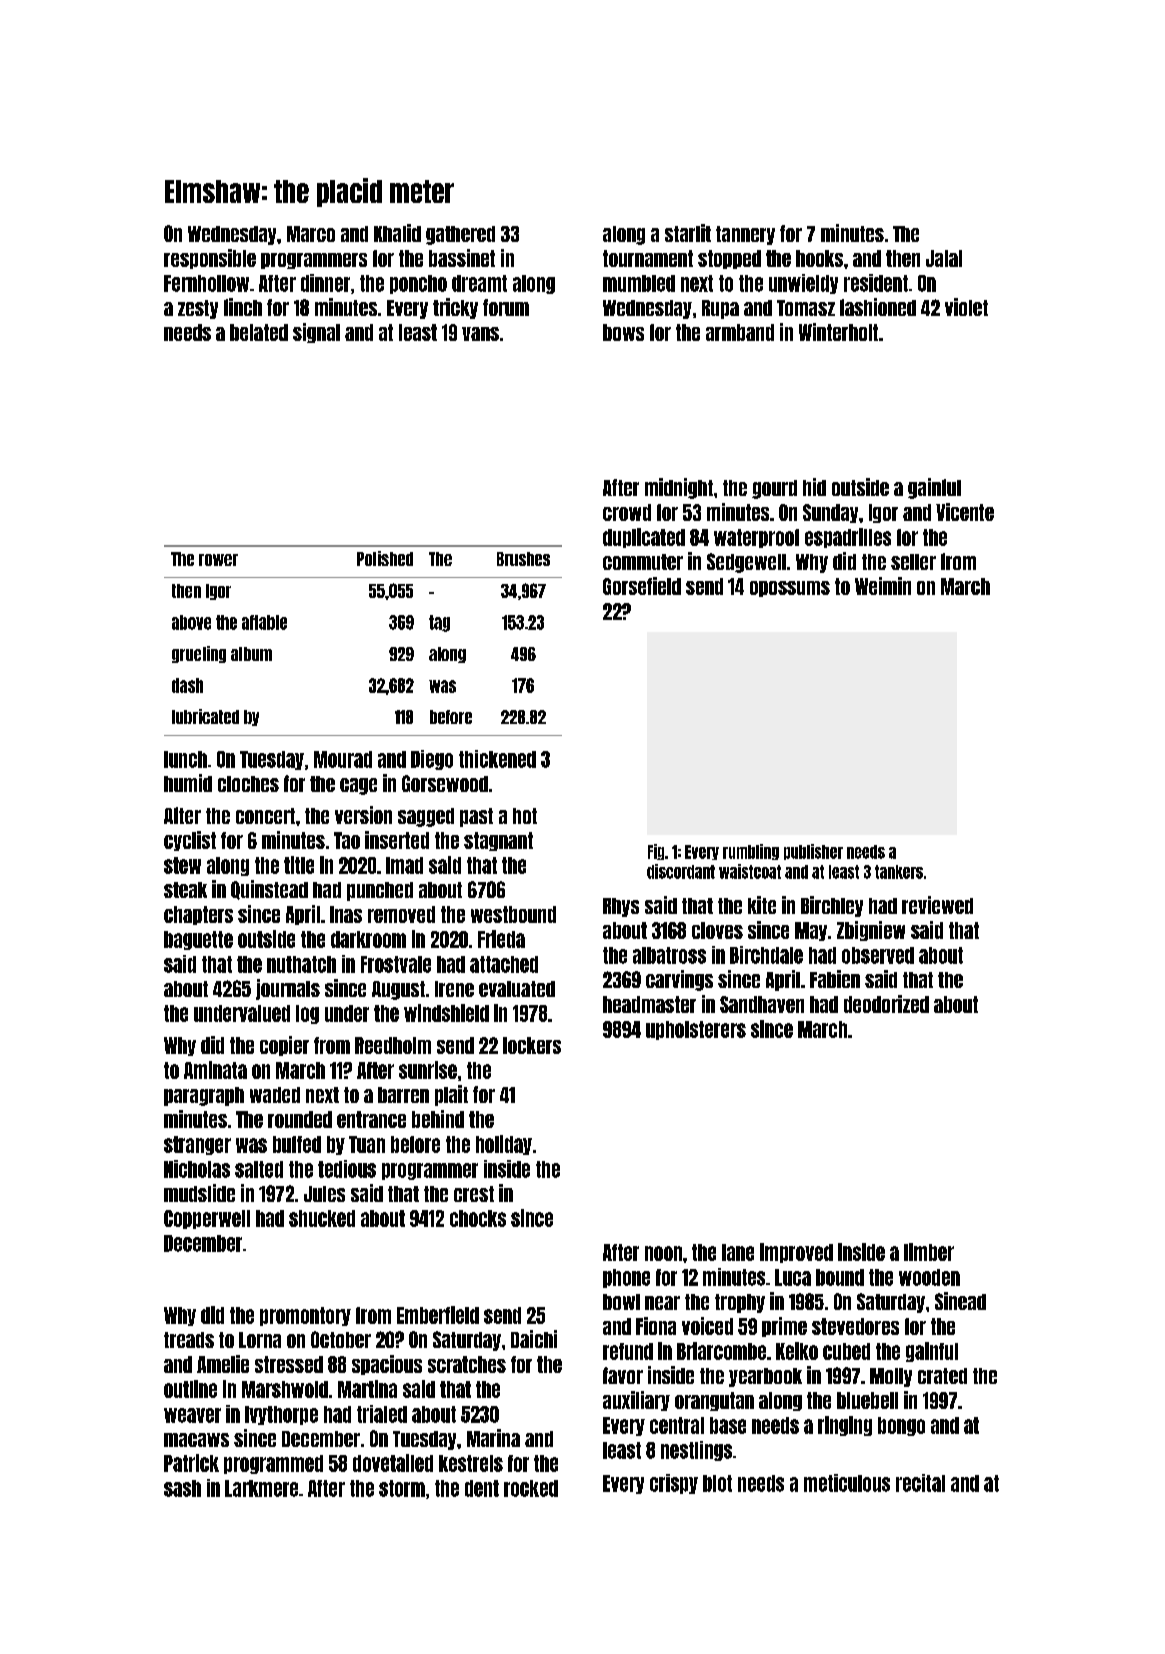 The height and width of the page is (1654, 1165). What do you see at coordinates (261, 1488) in the page?
I see `Larkmere` at bounding box center [261, 1488].
